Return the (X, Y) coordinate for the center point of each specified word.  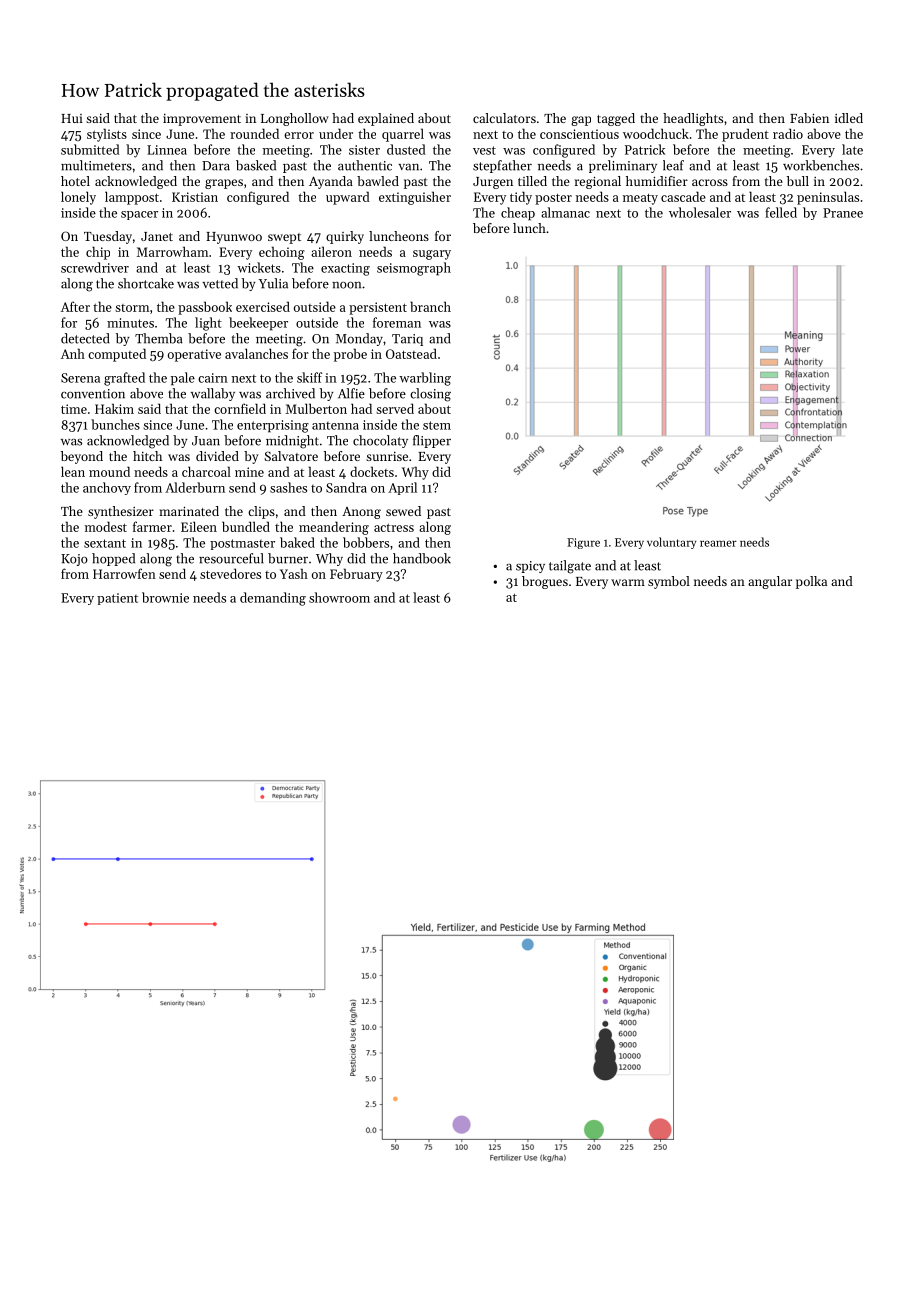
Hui (72, 118)
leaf (673, 165)
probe (350, 355)
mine (249, 472)
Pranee (843, 213)
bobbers (366, 542)
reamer (718, 543)
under (336, 133)
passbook (205, 308)
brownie (165, 597)
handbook (422, 558)
